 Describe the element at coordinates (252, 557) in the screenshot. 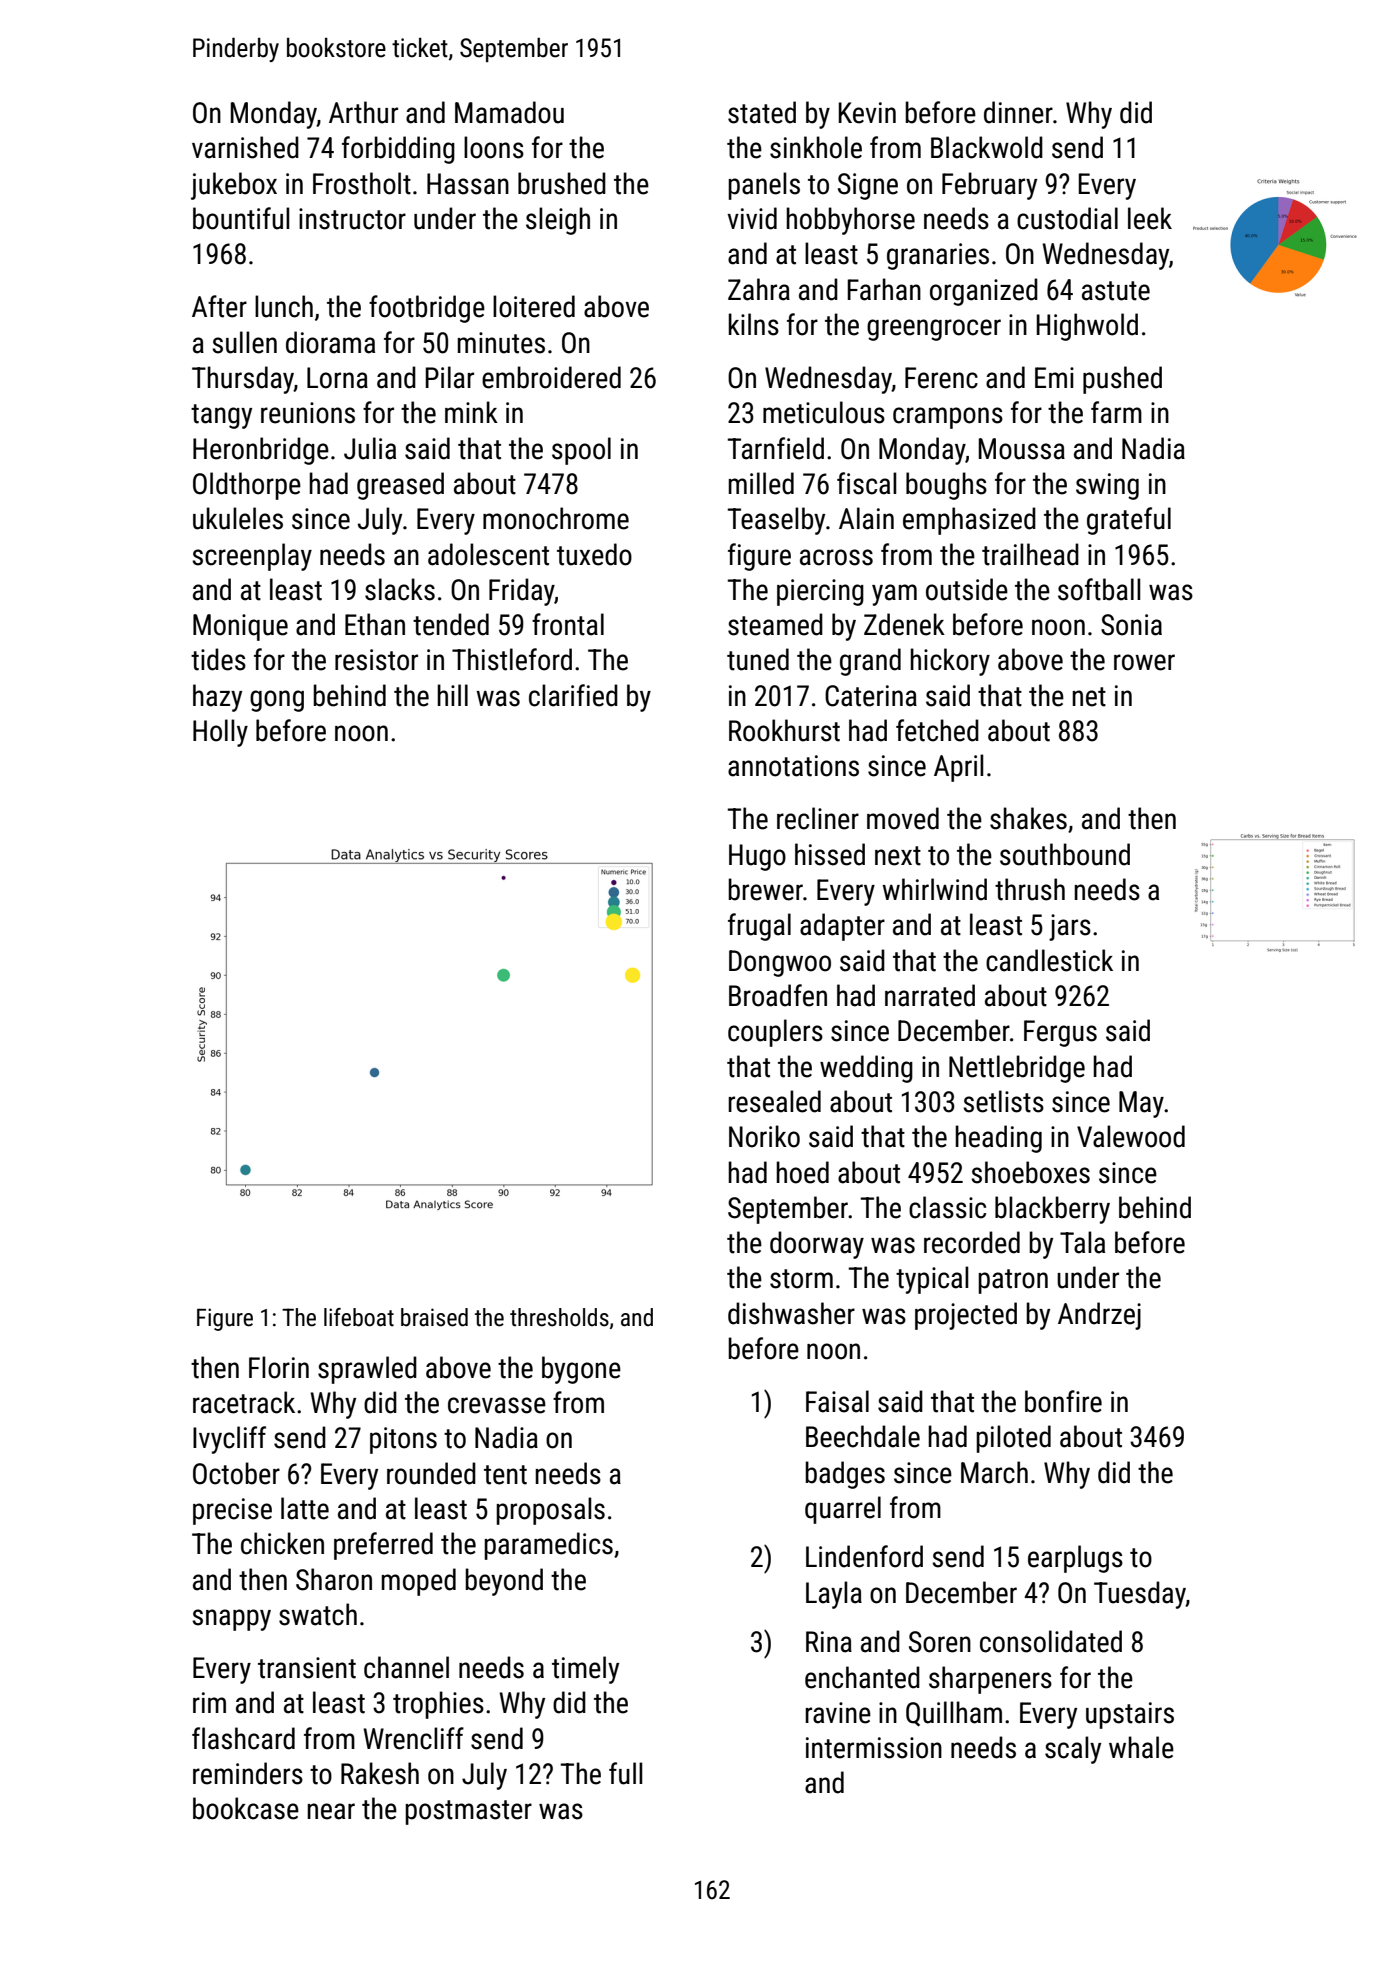

I see `screenplay` at that location.
